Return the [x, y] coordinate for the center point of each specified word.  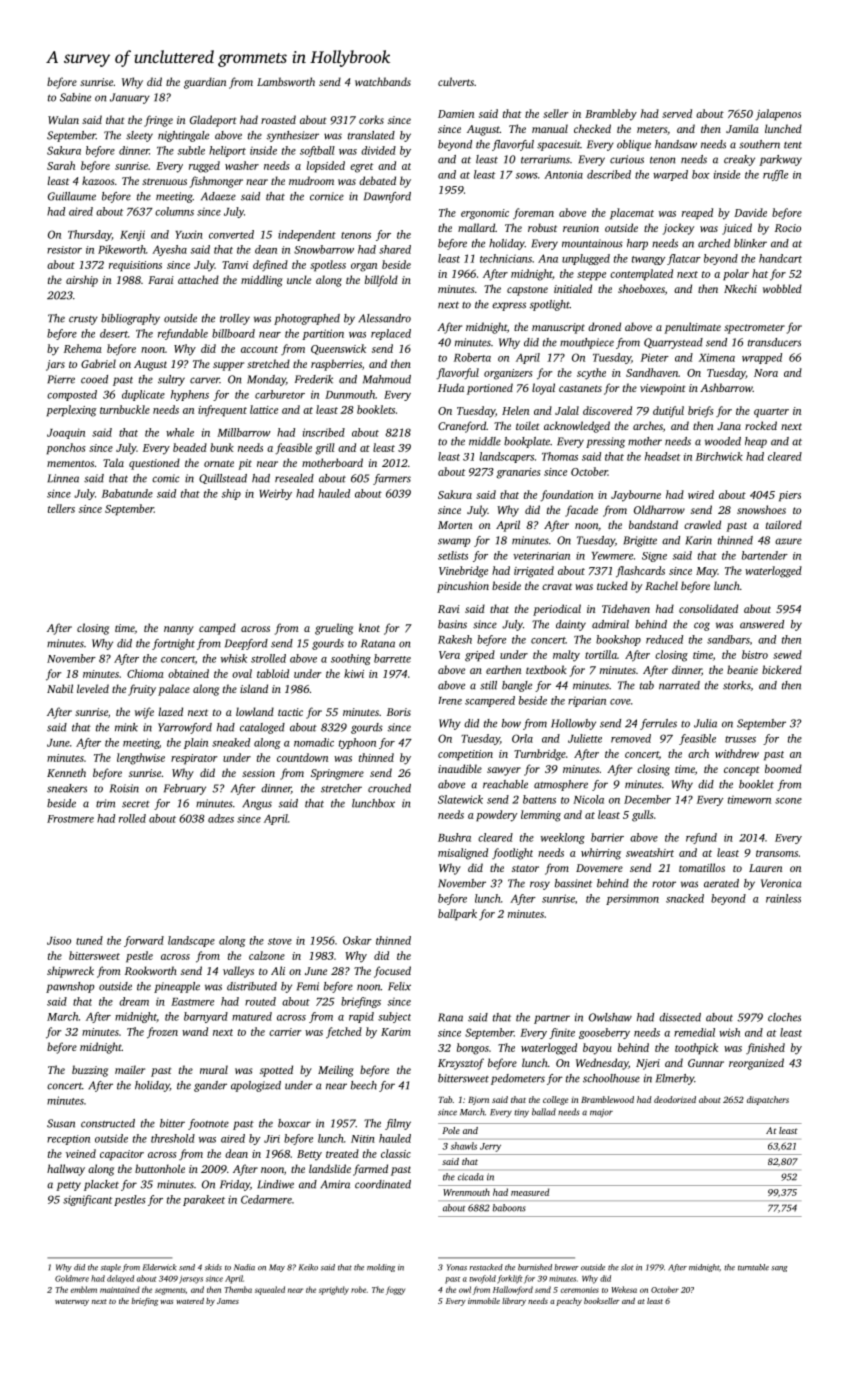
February [185, 789]
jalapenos [778, 115]
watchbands [383, 81]
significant [88, 1200]
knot [369, 627]
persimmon [632, 899]
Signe [654, 557]
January [130, 98]
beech [364, 1085]
